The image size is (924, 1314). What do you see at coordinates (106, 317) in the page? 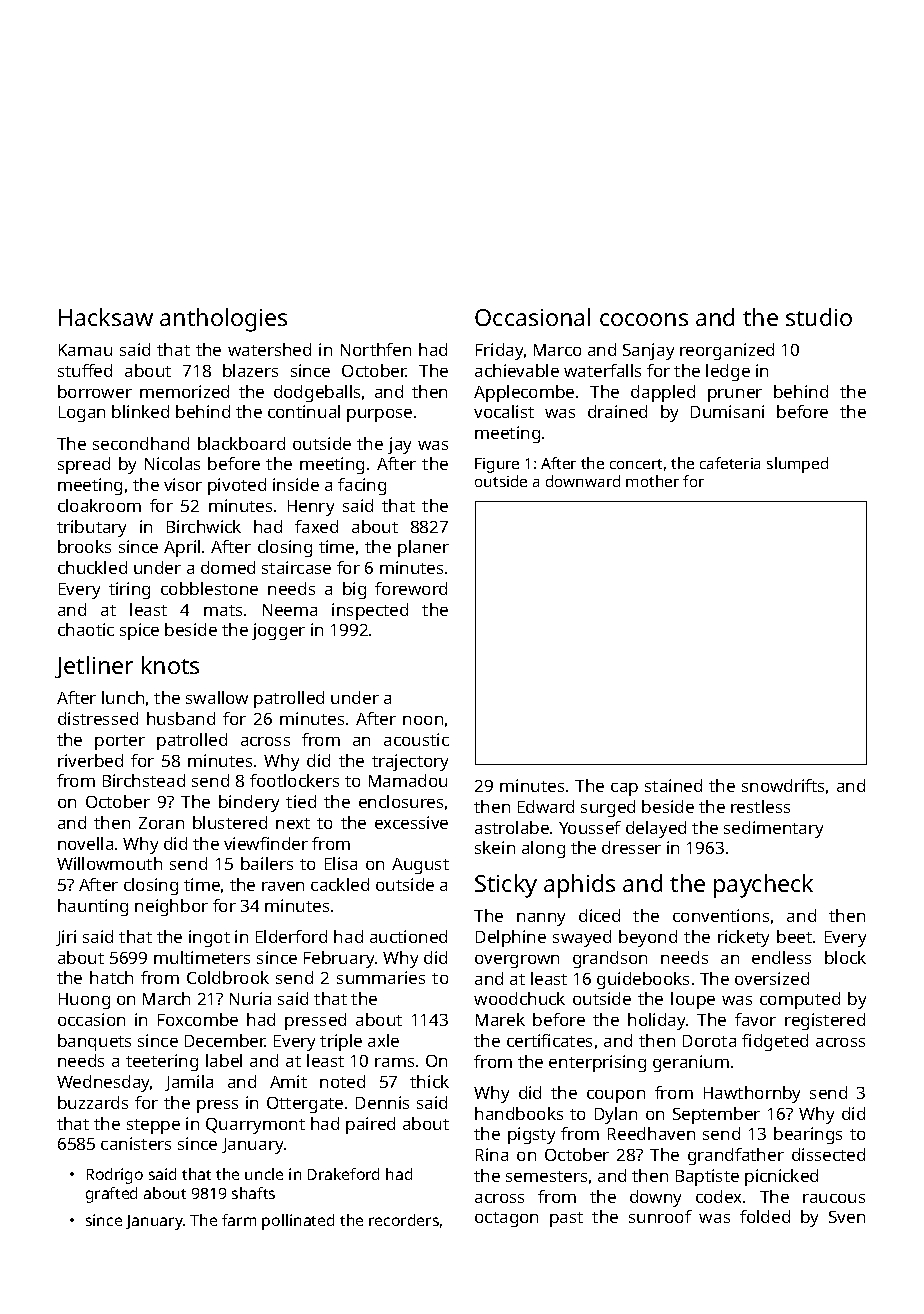
I see `Hacksaw` at bounding box center [106, 317].
